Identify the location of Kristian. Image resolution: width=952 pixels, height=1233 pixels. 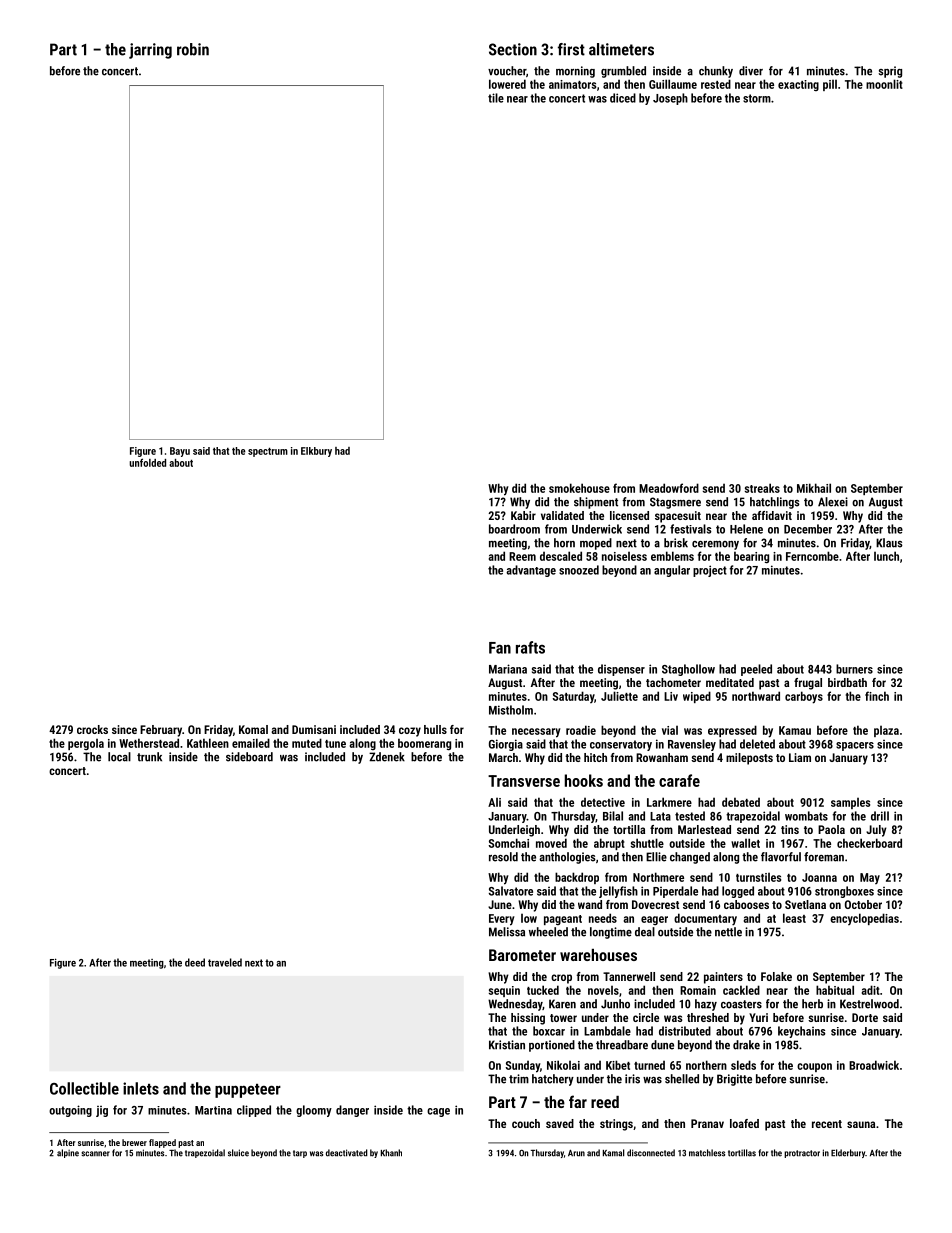
(507, 1045).
